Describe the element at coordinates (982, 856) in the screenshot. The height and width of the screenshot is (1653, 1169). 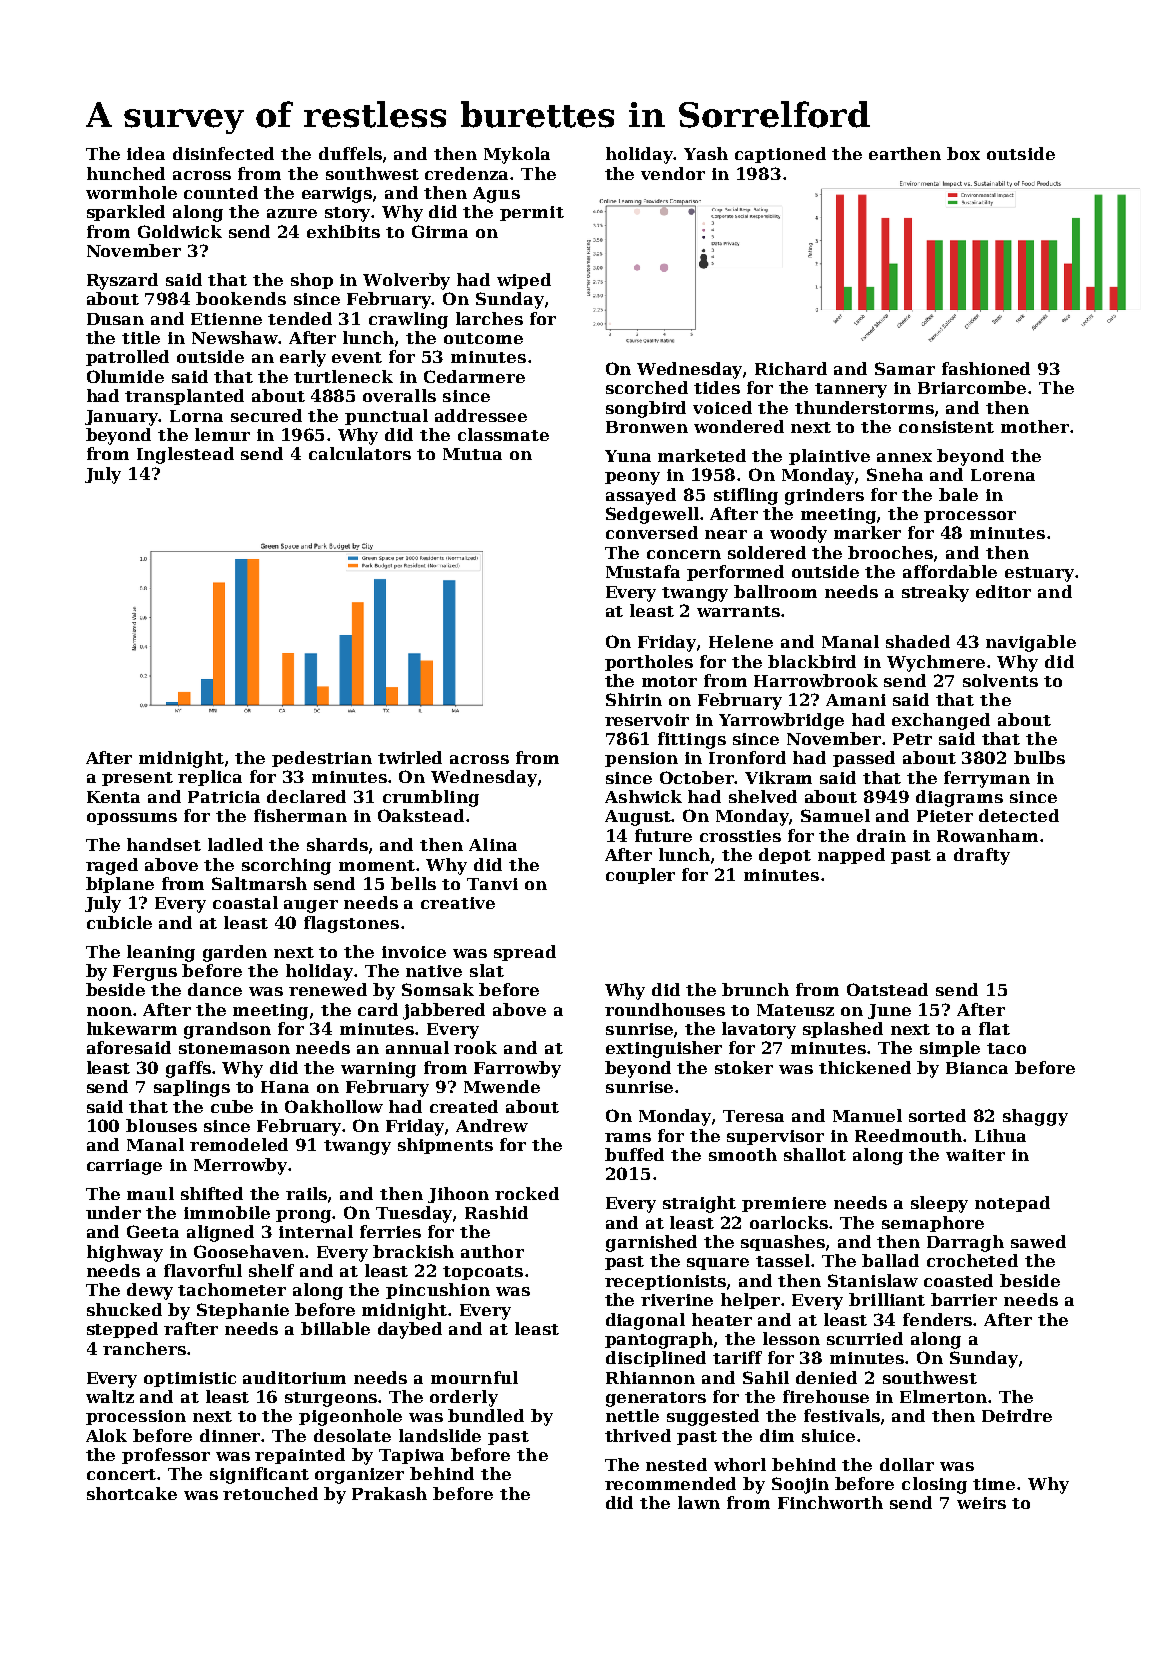
I see `drafty` at that location.
